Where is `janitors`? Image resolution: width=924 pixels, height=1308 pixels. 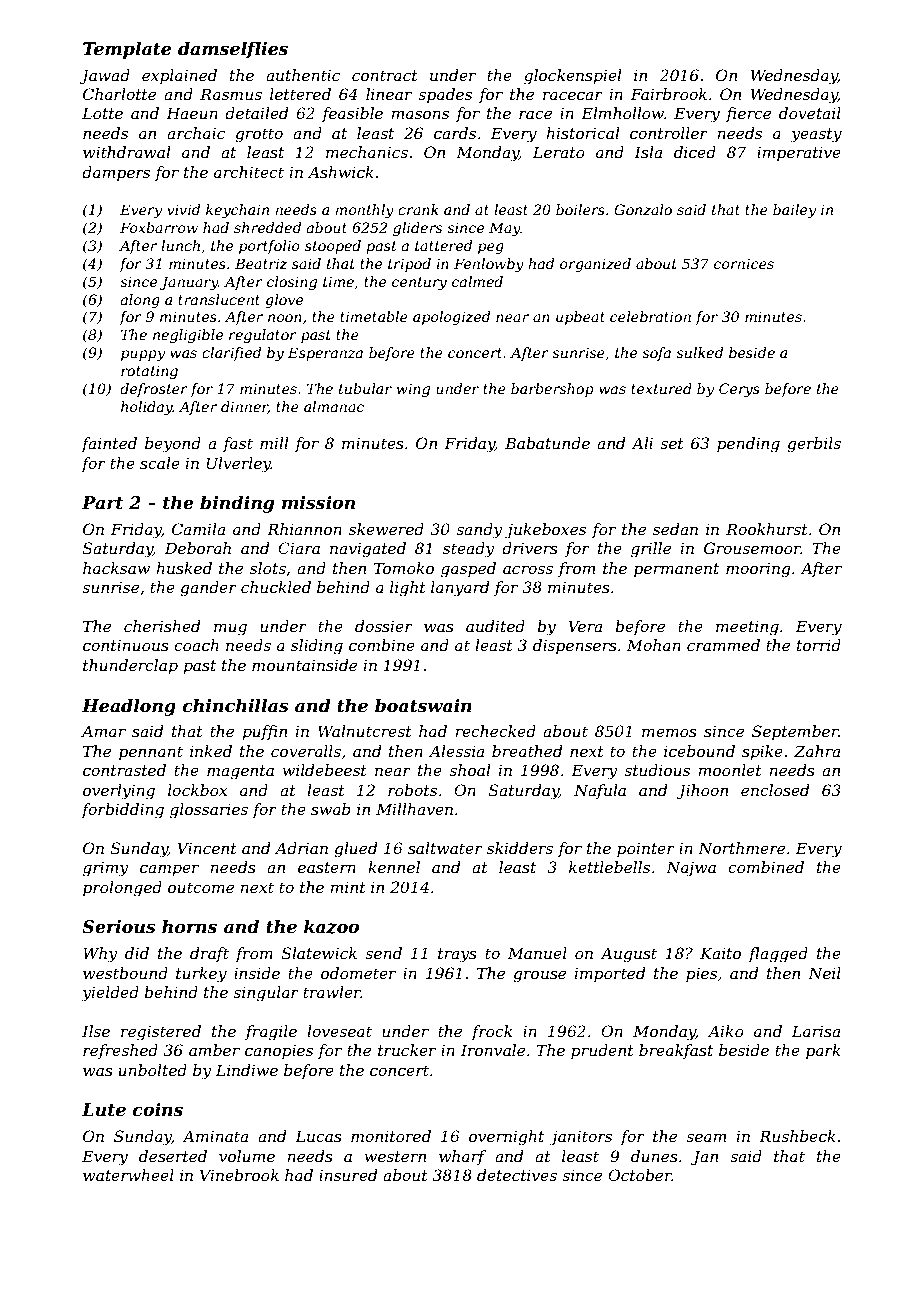
janitors is located at coordinates (581, 1138).
